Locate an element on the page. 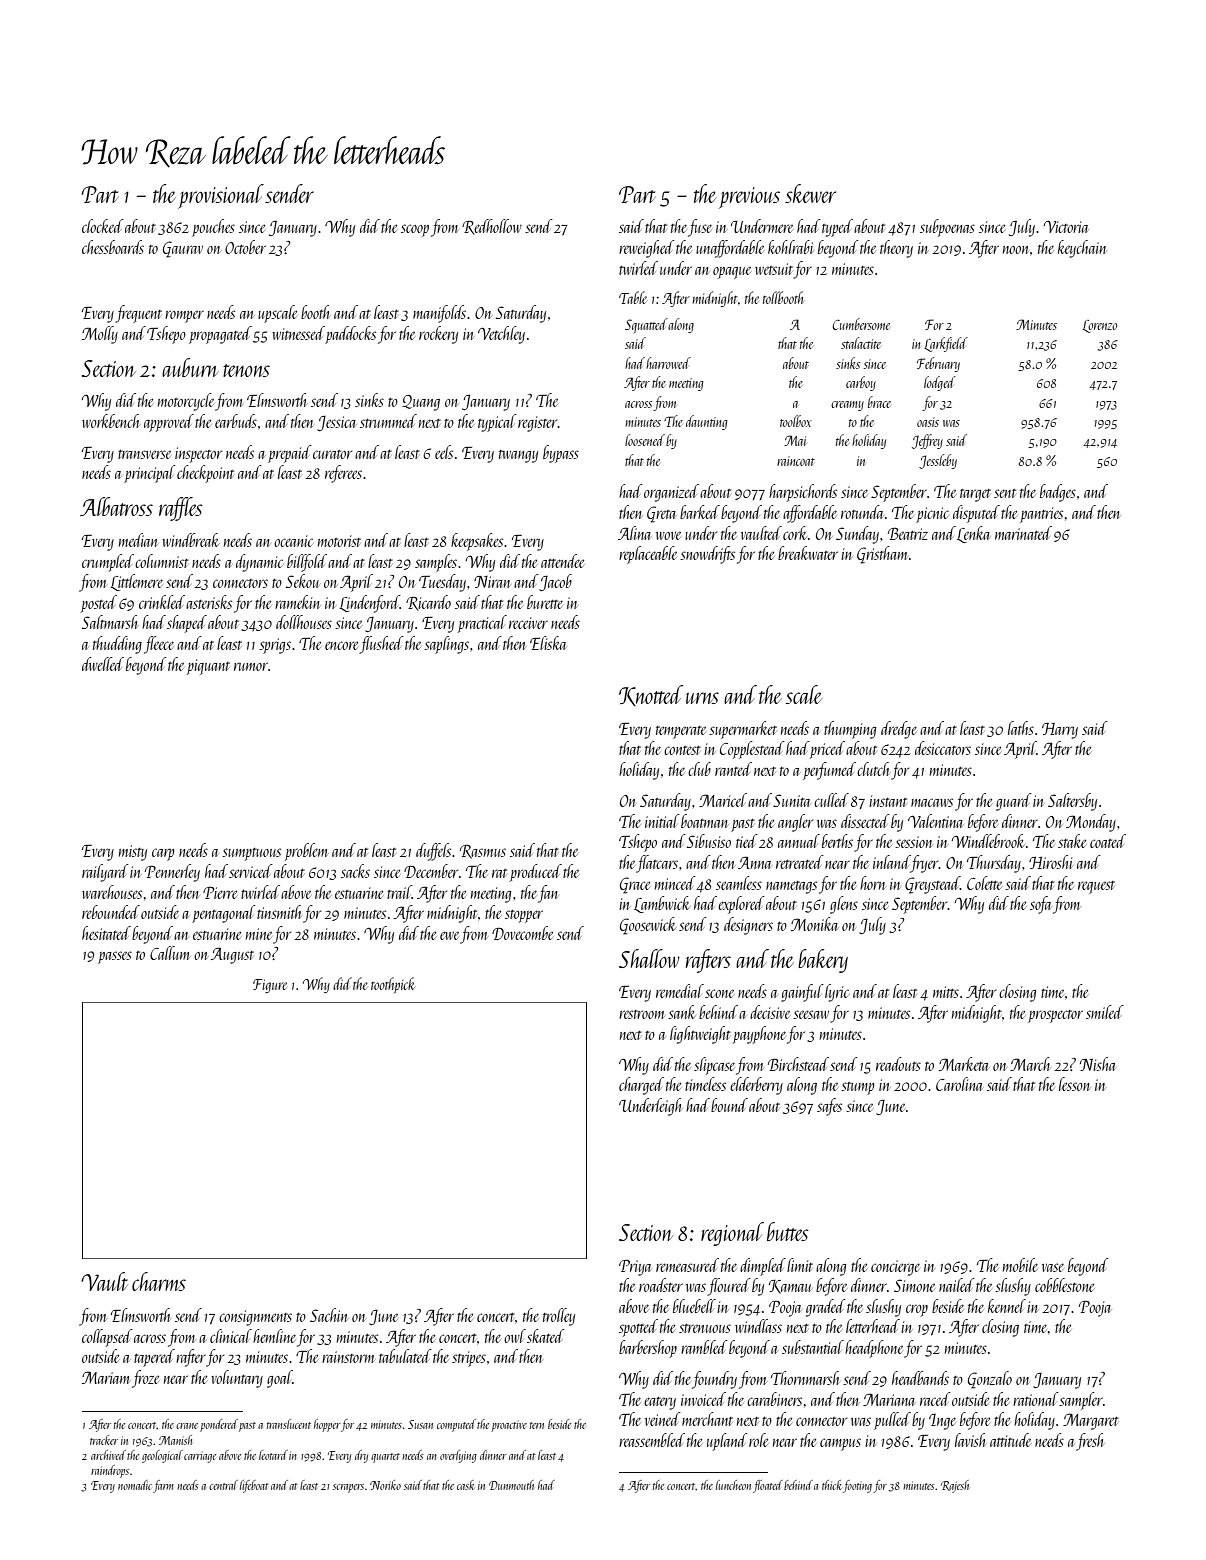 Image resolution: width=1206 pixels, height=1560 pixels. nomadic is located at coordinates (135, 1485).
